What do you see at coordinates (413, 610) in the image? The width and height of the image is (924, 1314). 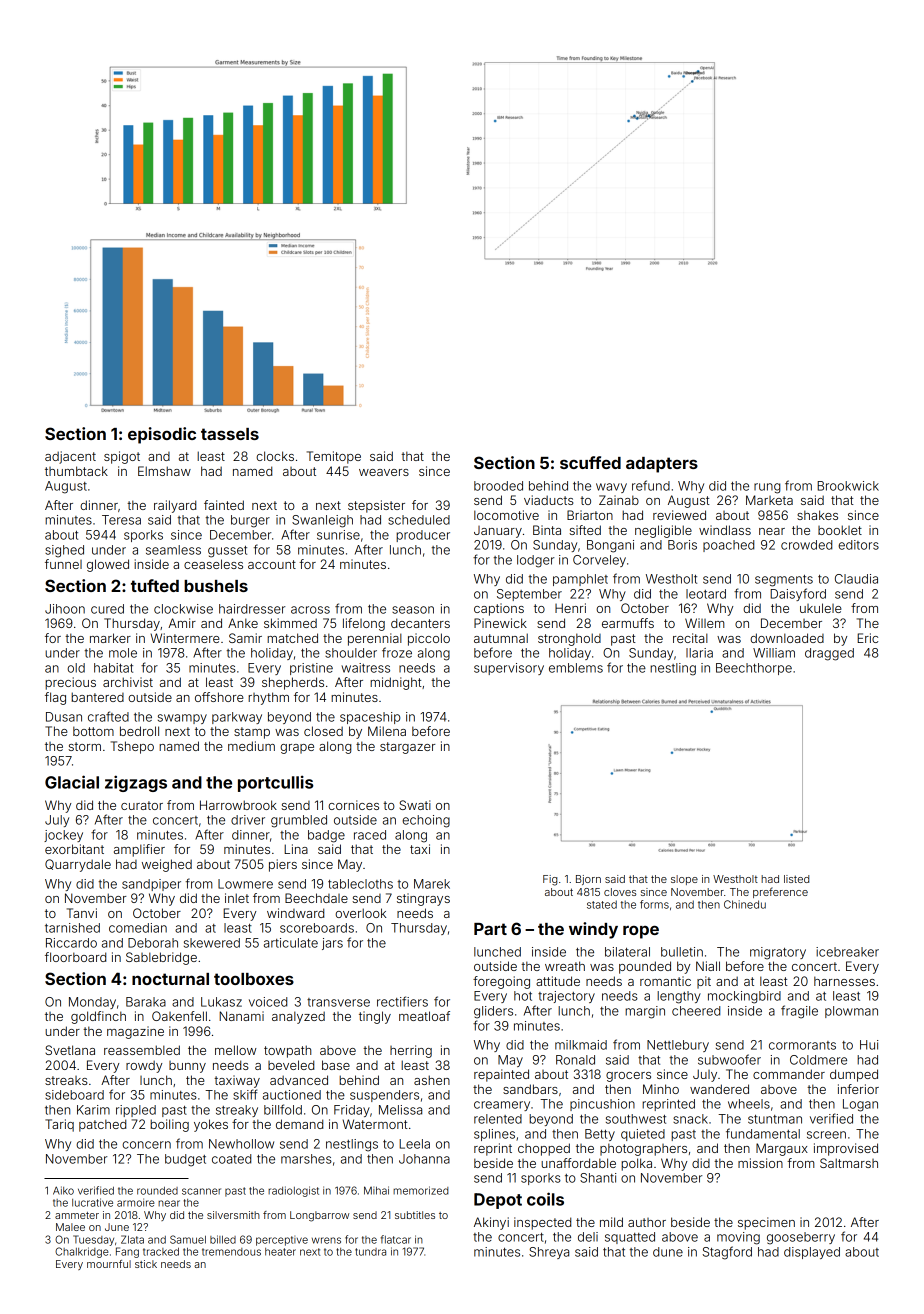 I see `season` at bounding box center [413, 610].
